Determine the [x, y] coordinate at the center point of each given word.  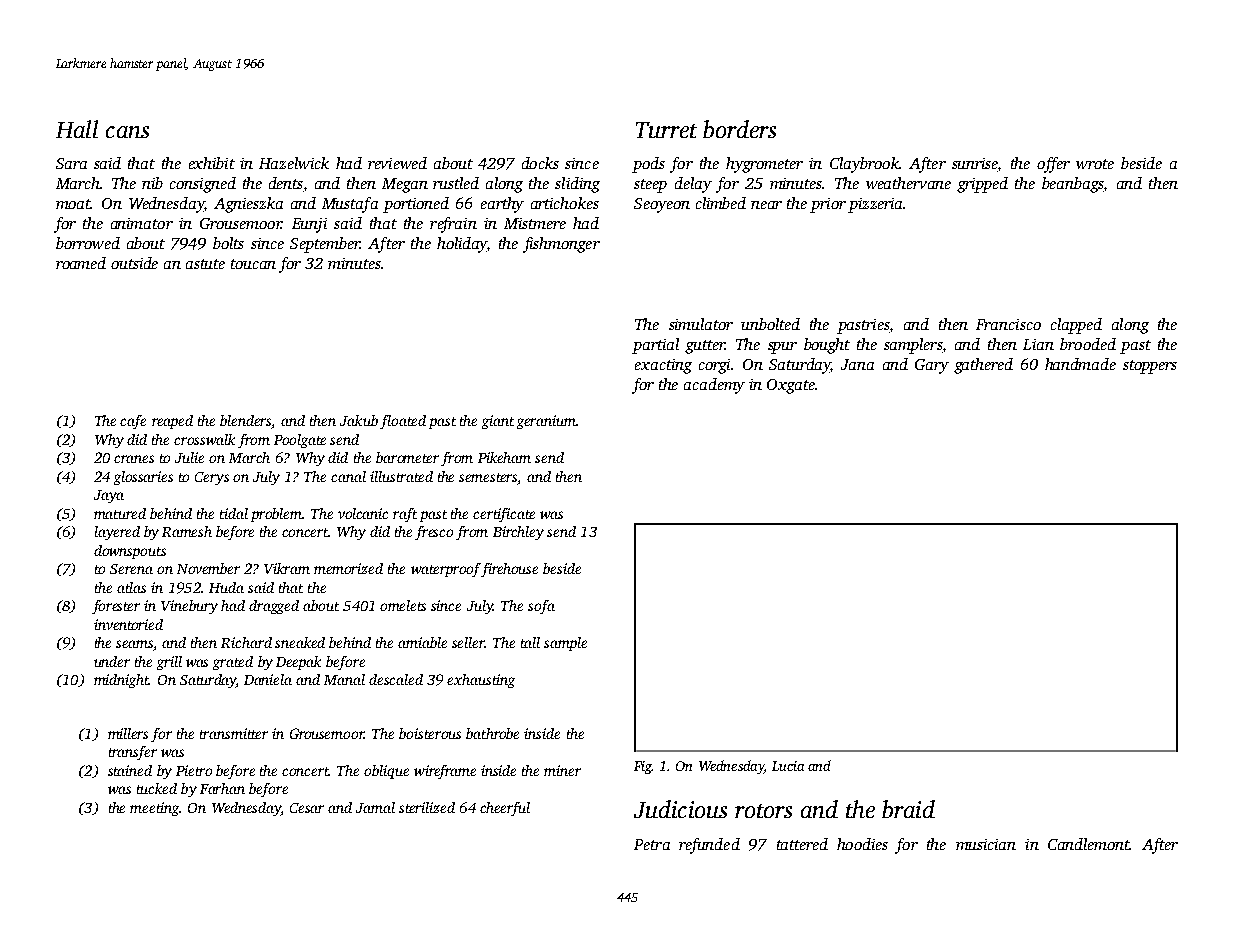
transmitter [234, 733]
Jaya [109, 496]
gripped [982, 185]
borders [739, 129]
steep [650, 186]
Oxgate [791, 386]
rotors [763, 811]
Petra [652, 844]
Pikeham [504, 457]
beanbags [1072, 185]
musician [986, 844]
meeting [155, 809]
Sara [71, 163]
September [325, 245]
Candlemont [1089, 844]
